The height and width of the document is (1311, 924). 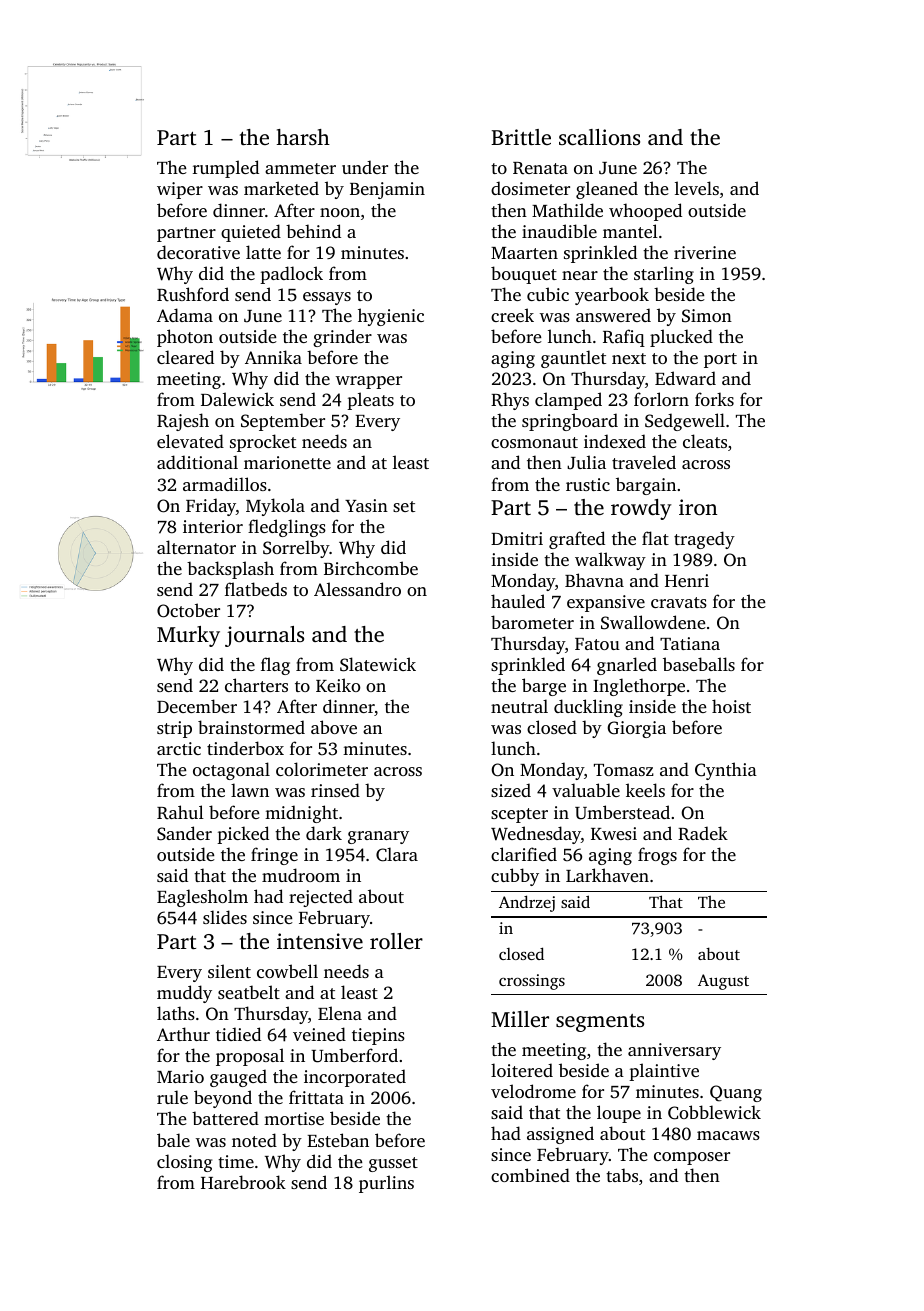 What do you see at coordinates (340, 212) in the document?
I see `noon` at bounding box center [340, 212].
